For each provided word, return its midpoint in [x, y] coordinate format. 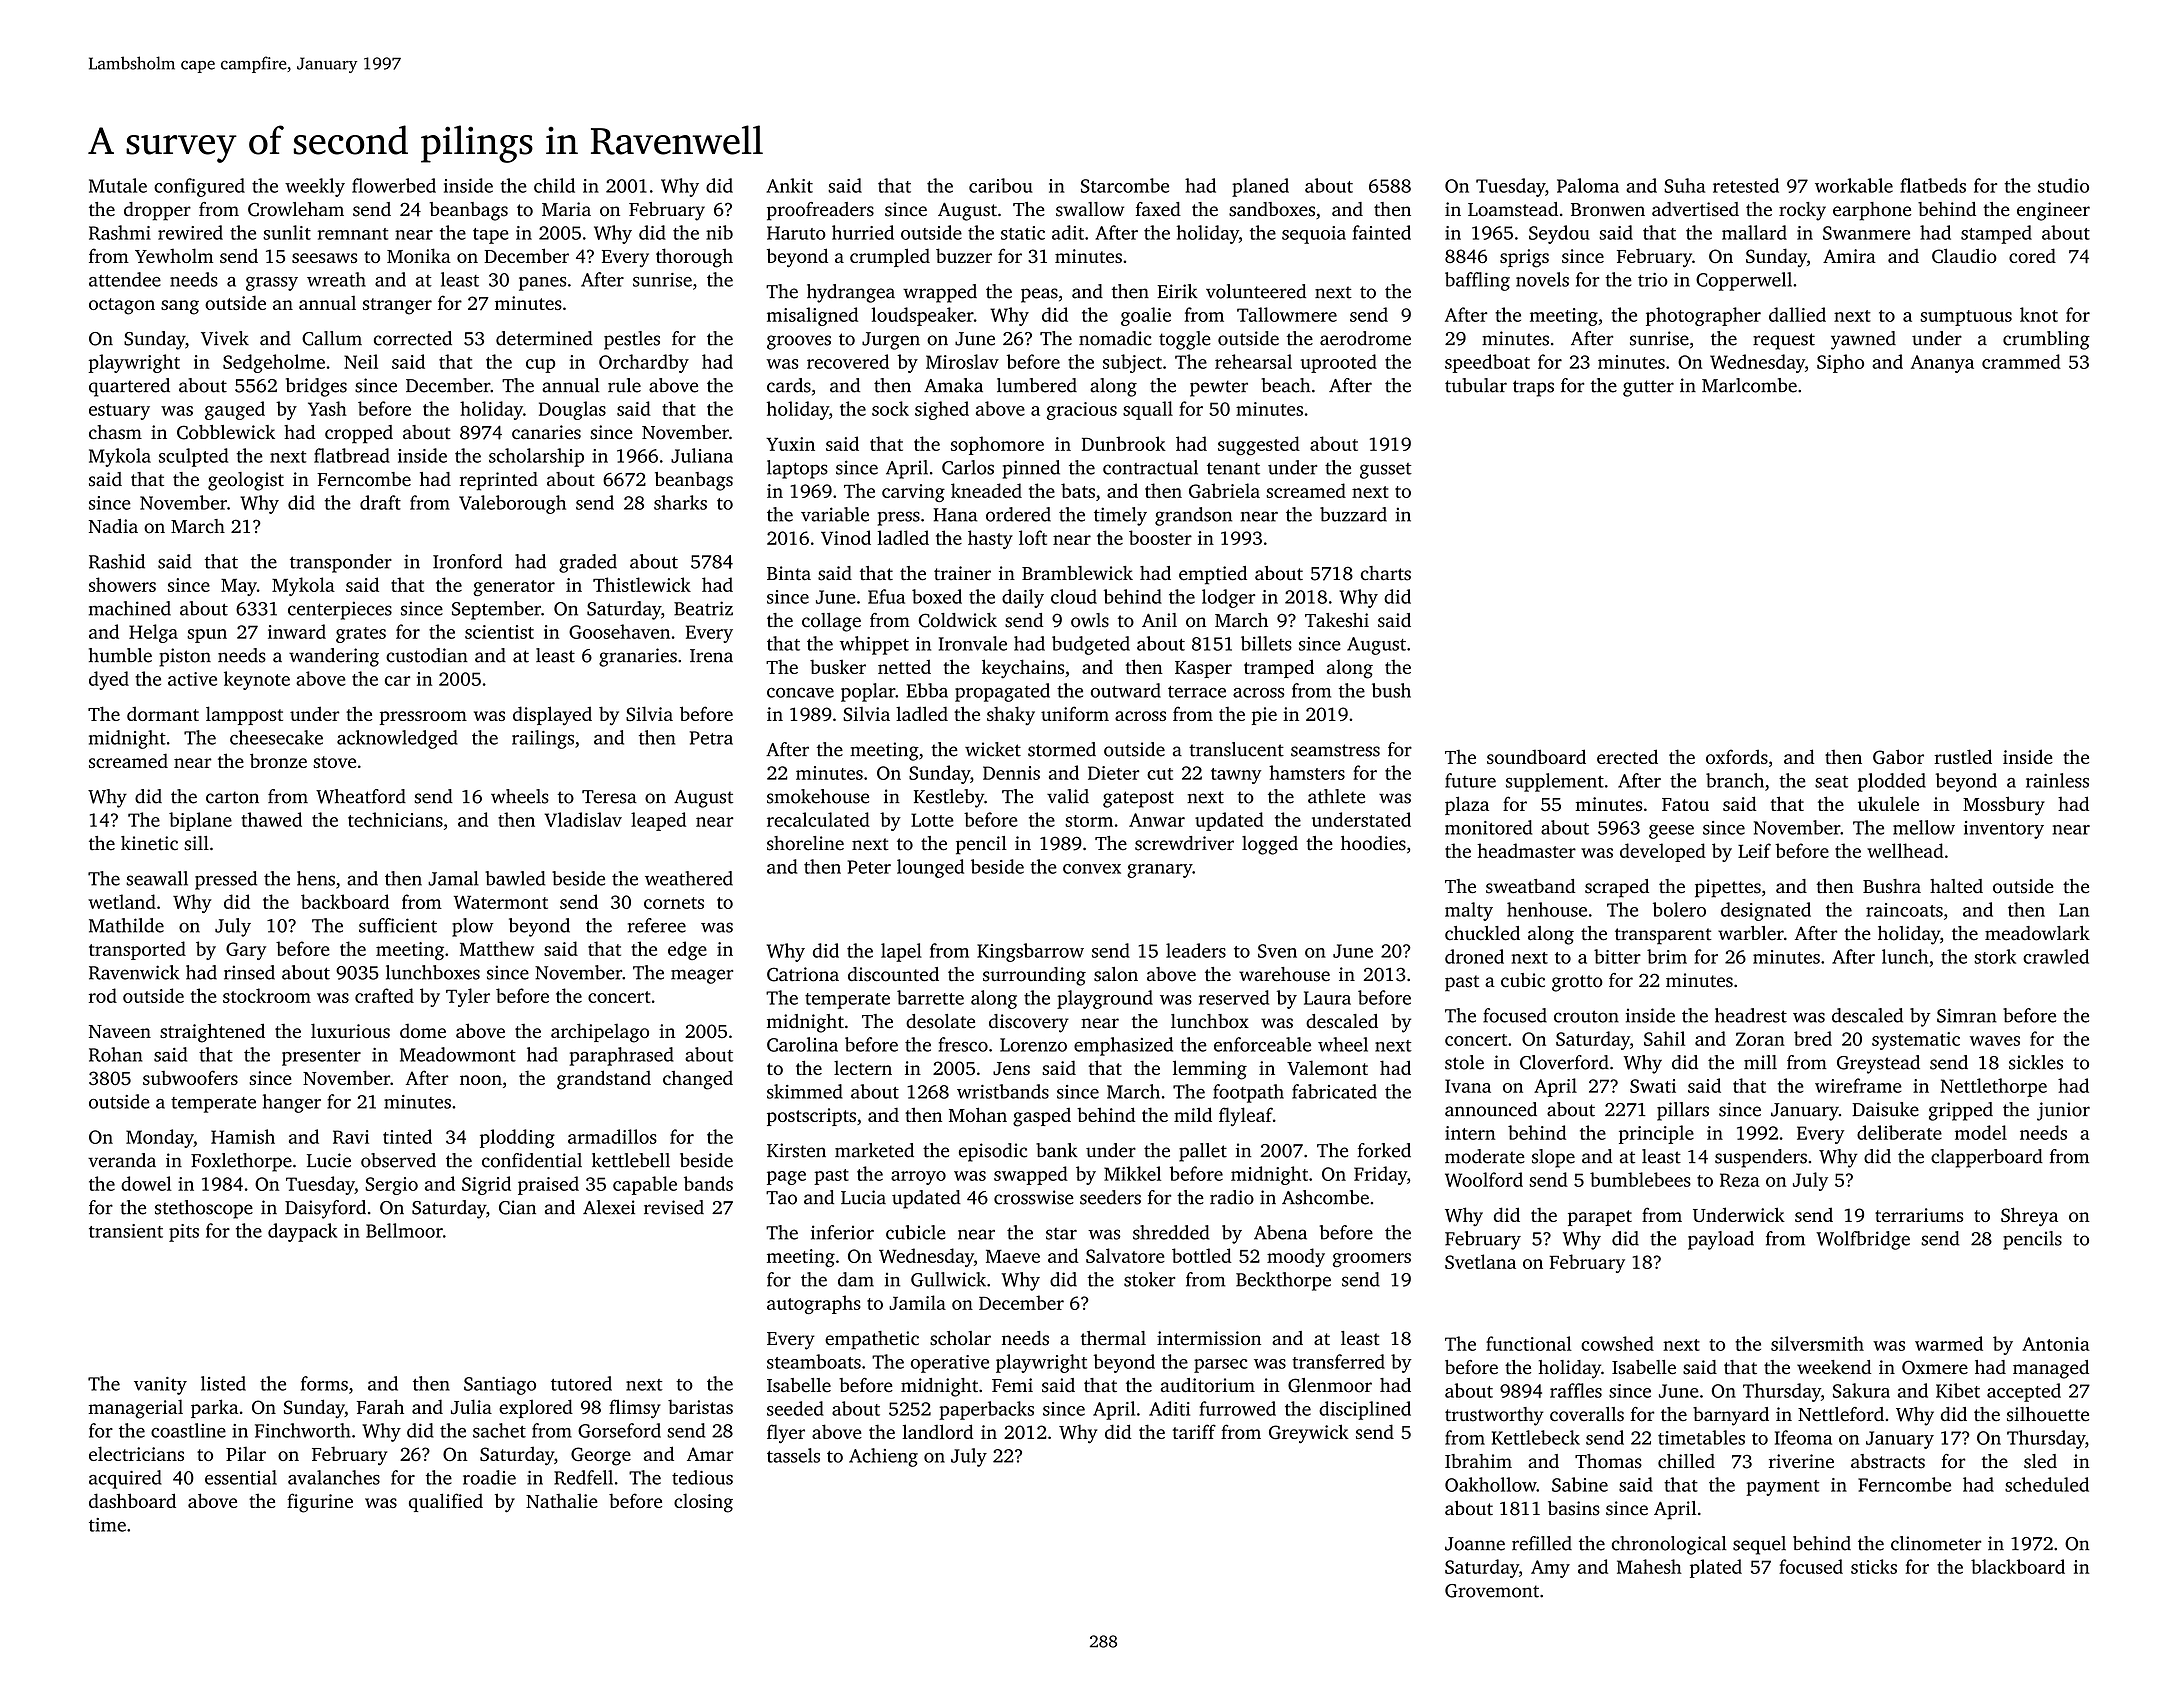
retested [1746, 185]
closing [703, 1503]
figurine [320, 1503]
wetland [122, 901]
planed [1260, 187]
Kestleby [949, 798]
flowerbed [394, 185]
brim [1667, 956]
